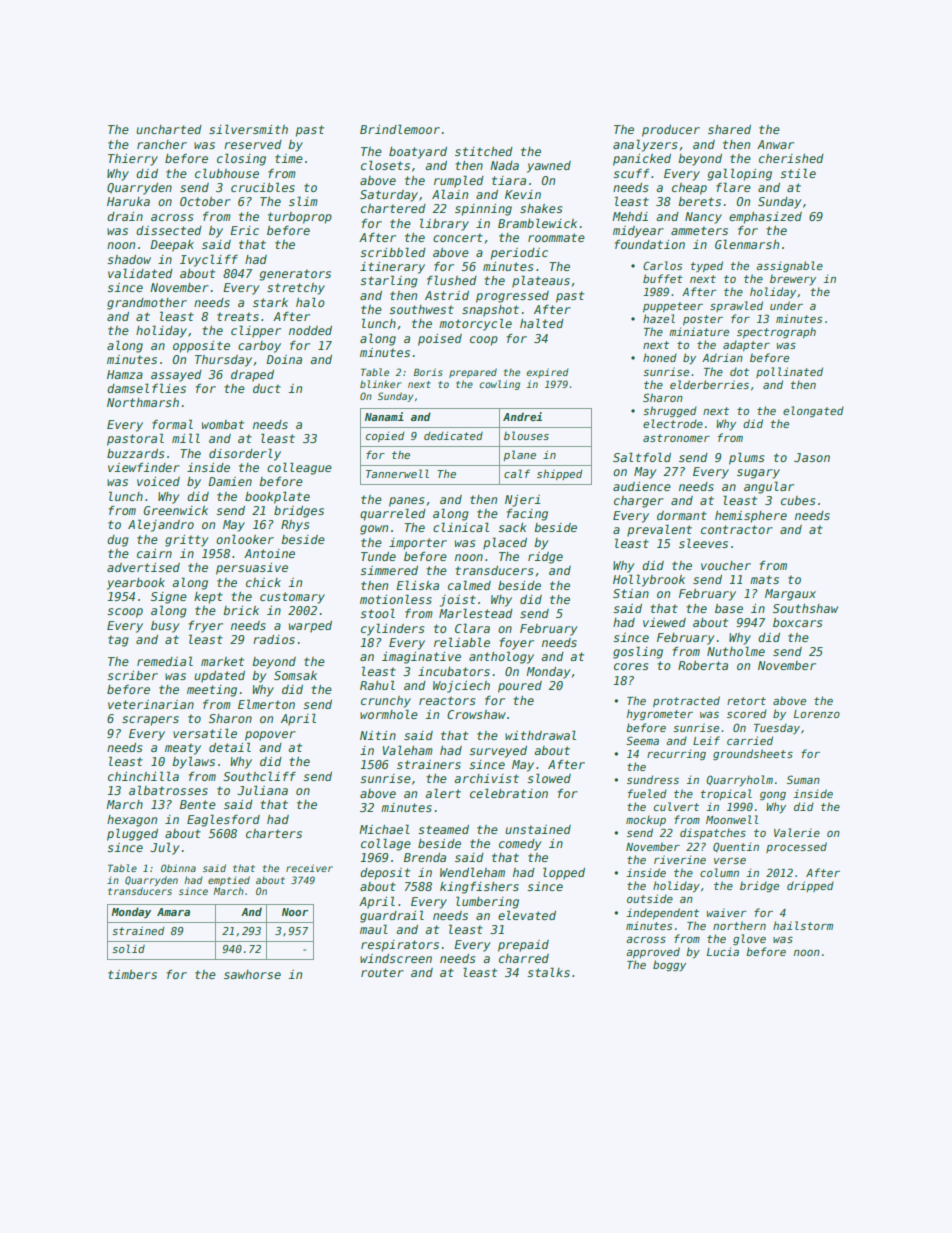 This page has height=1233, width=952. I want to click on Crowshaw, so click(476, 714).
